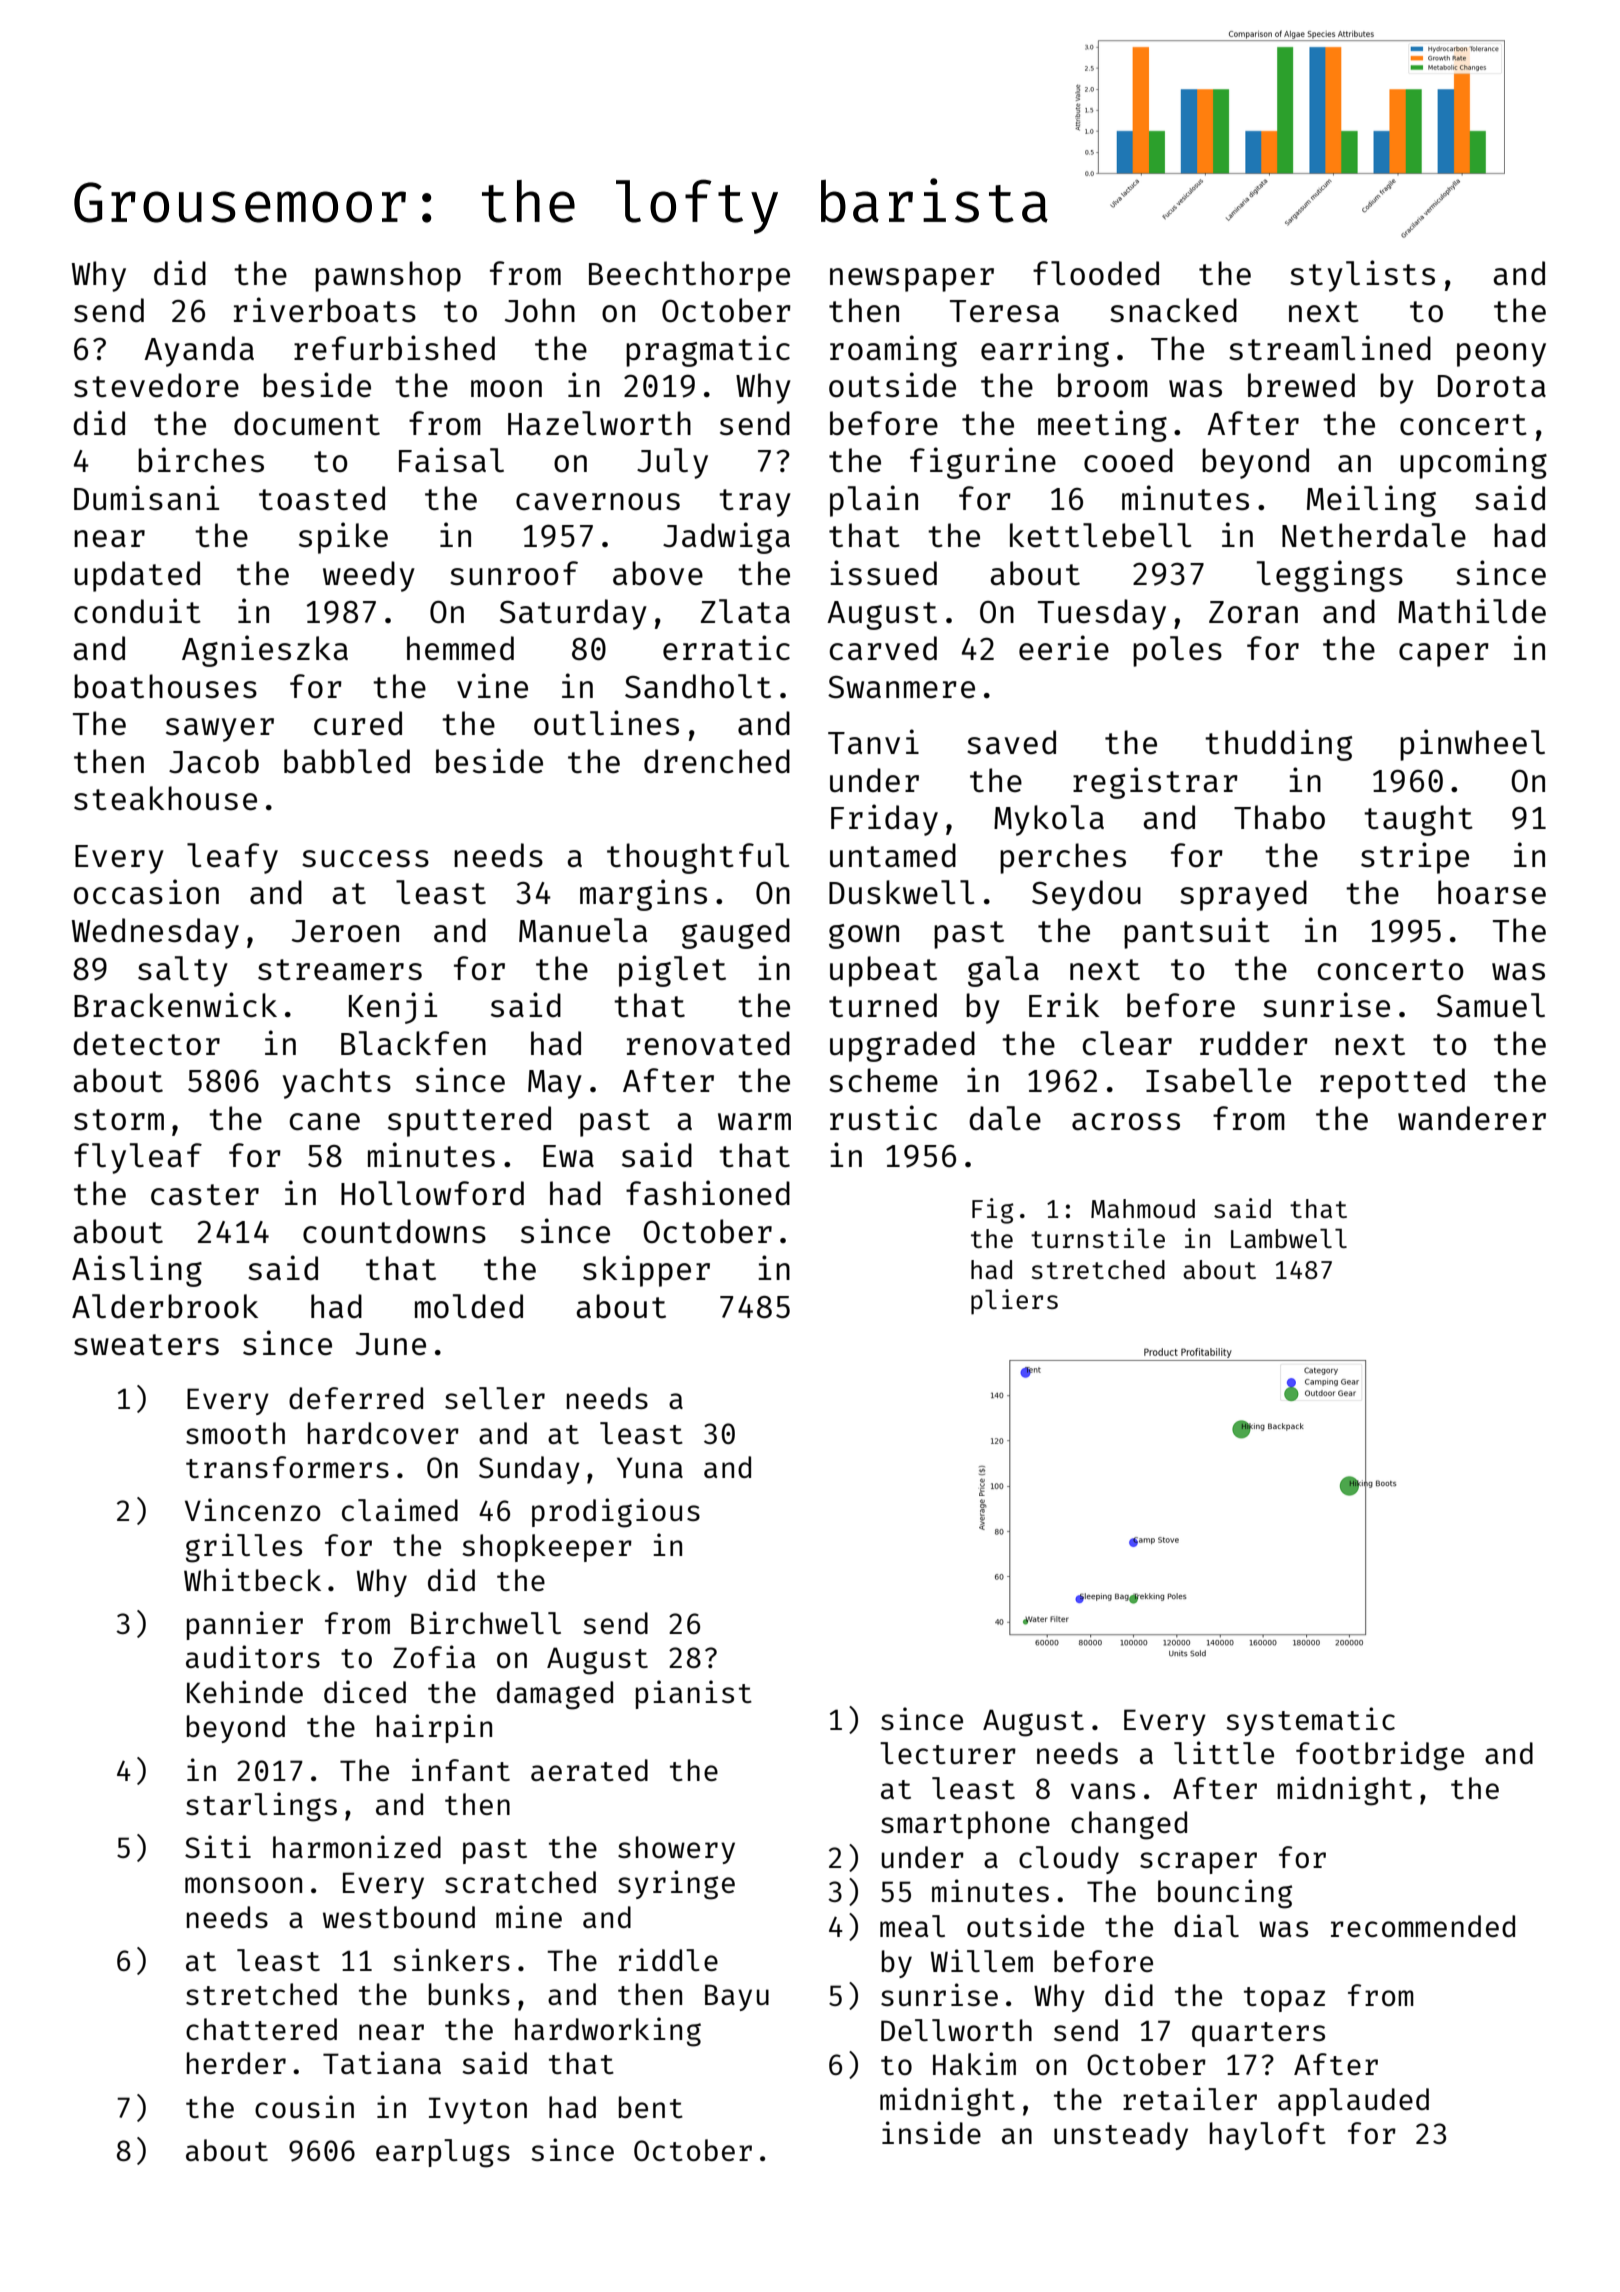  What do you see at coordinates (1096, 273) in the screenshot?
I see `flooded` at bounding box center [1096, 273].
